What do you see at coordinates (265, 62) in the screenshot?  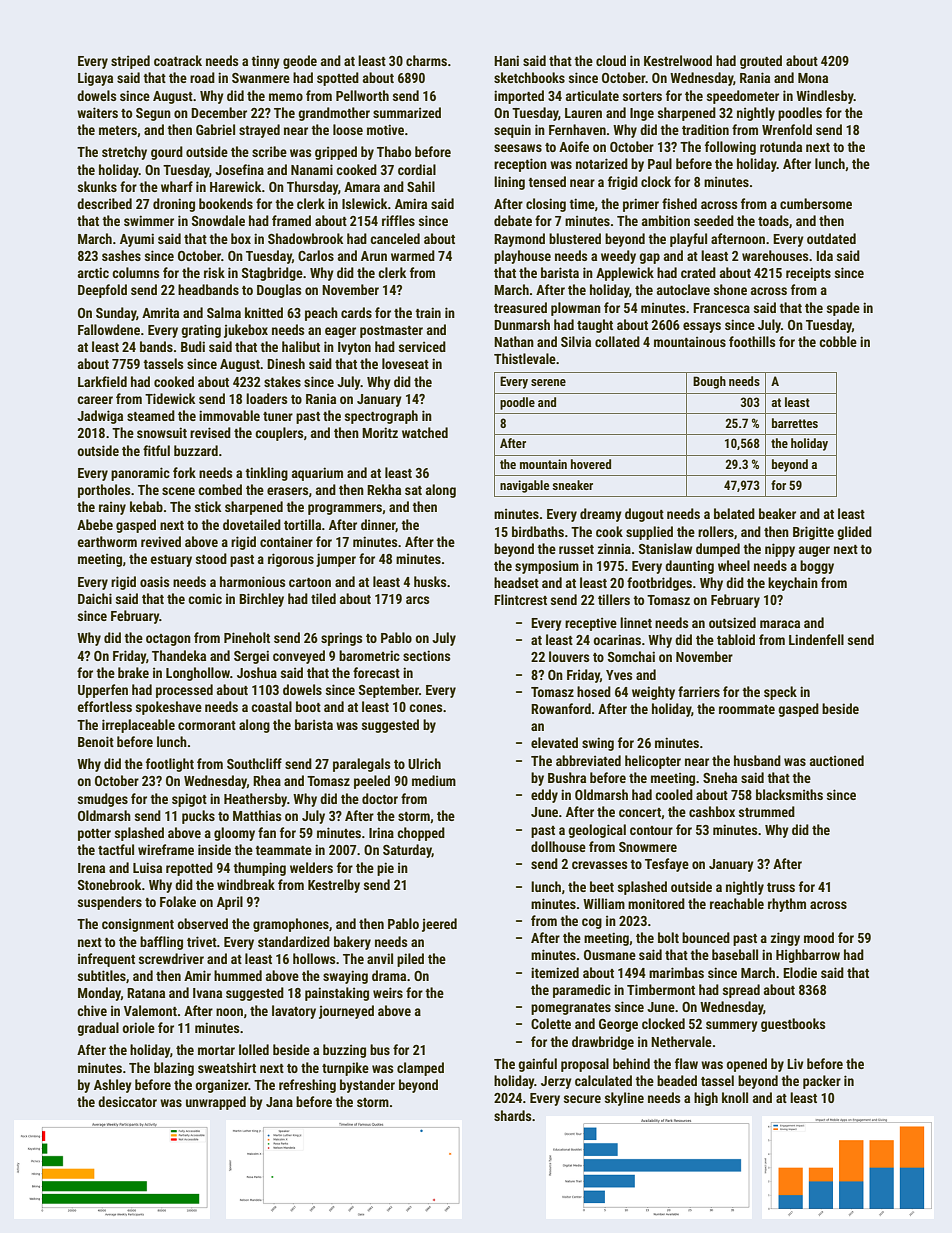 I see `tinny` at bounding box center [265, 62].
